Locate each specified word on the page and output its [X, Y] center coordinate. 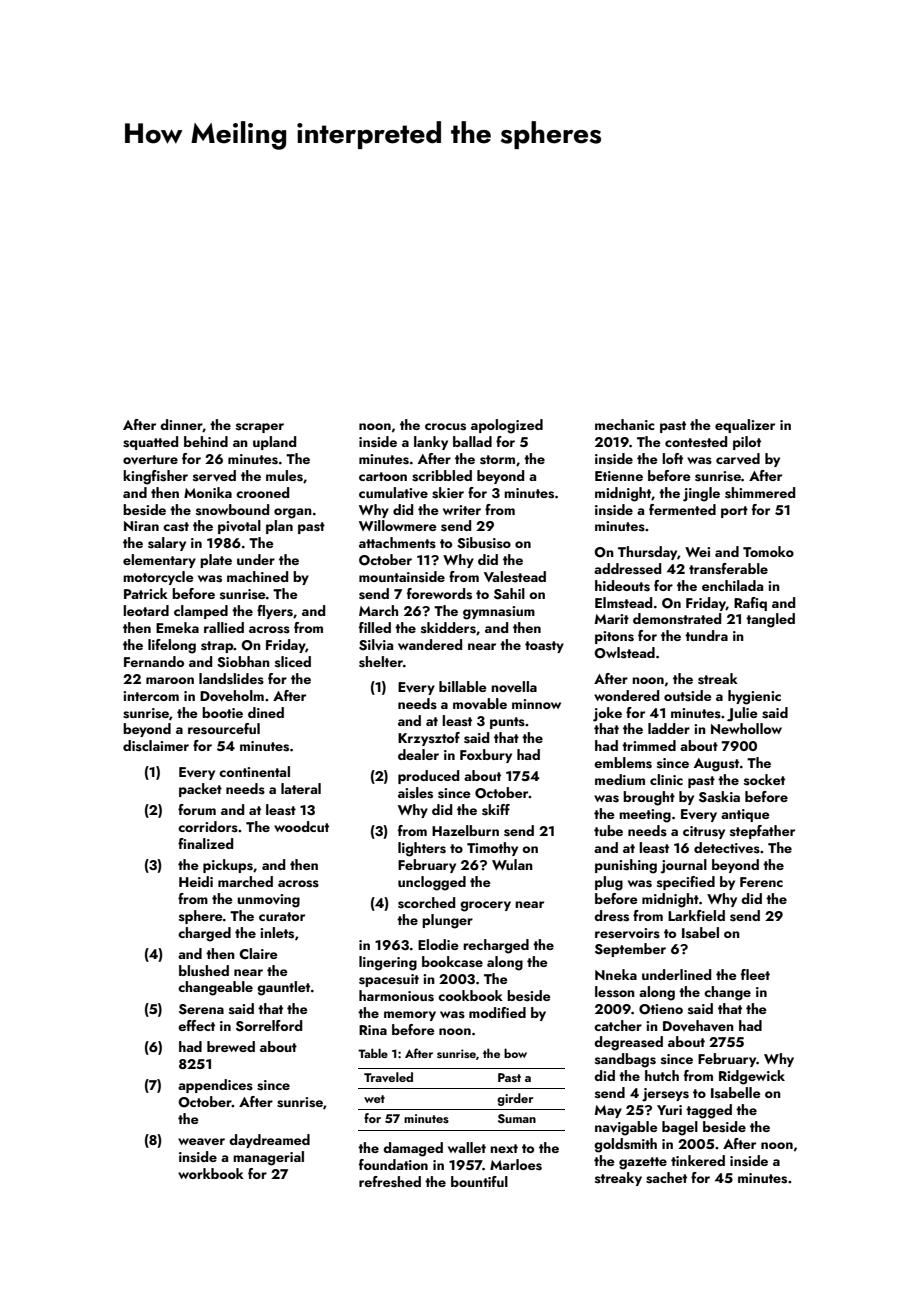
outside [688, 696]
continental [254, 771]
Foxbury [486, 756]
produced [428, 777]
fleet [755, 974]
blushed [204, 971]
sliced [293, 662]
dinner [181, 425]
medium [620, 779]
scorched [426, 903]
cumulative [393, 493]
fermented [682, 509]
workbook [211, 1173]
